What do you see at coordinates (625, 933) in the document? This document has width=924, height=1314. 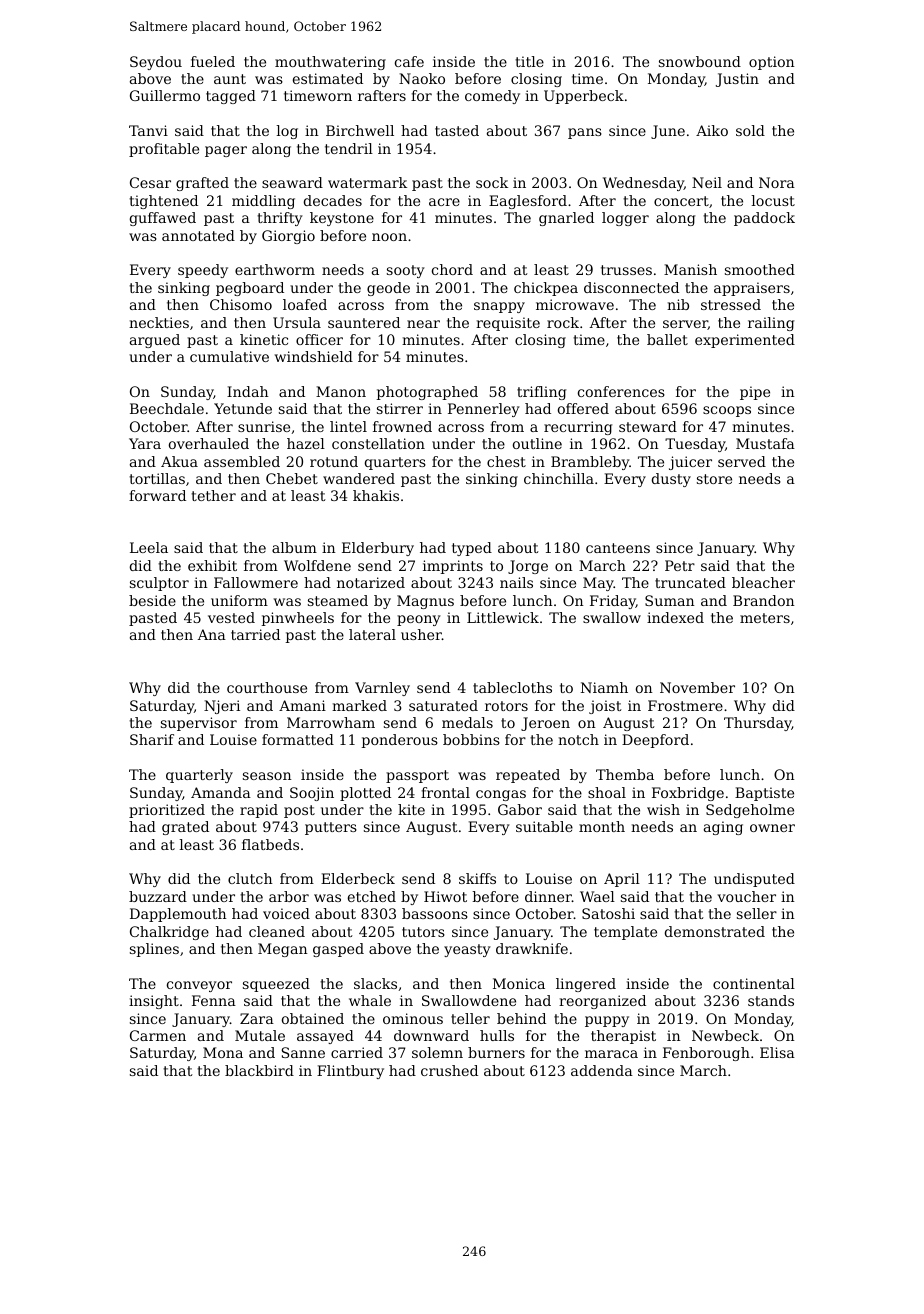 I see `template` at bounding box center [625, 933].
